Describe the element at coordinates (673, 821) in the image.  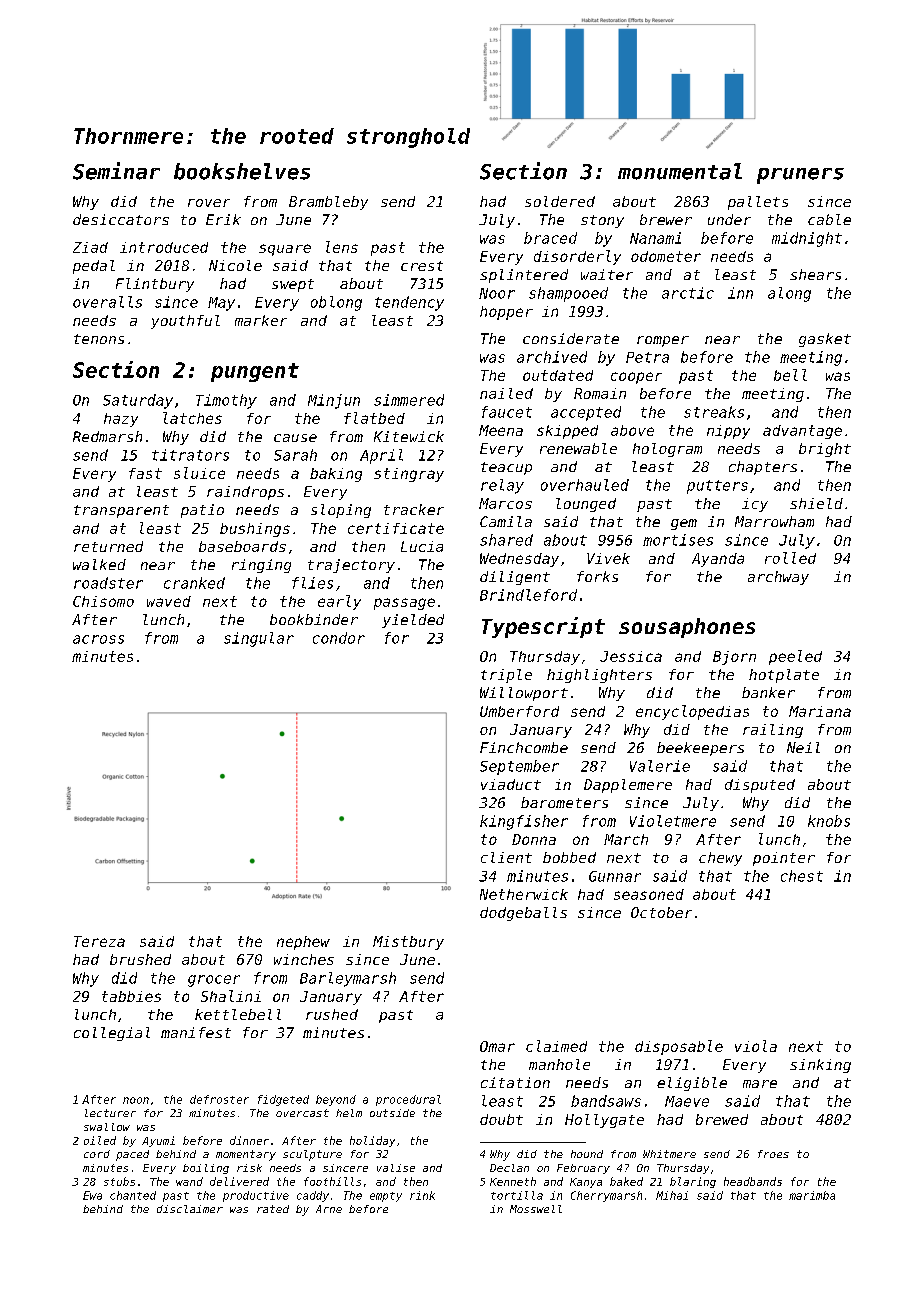
I see `Violetmere` at that location.
